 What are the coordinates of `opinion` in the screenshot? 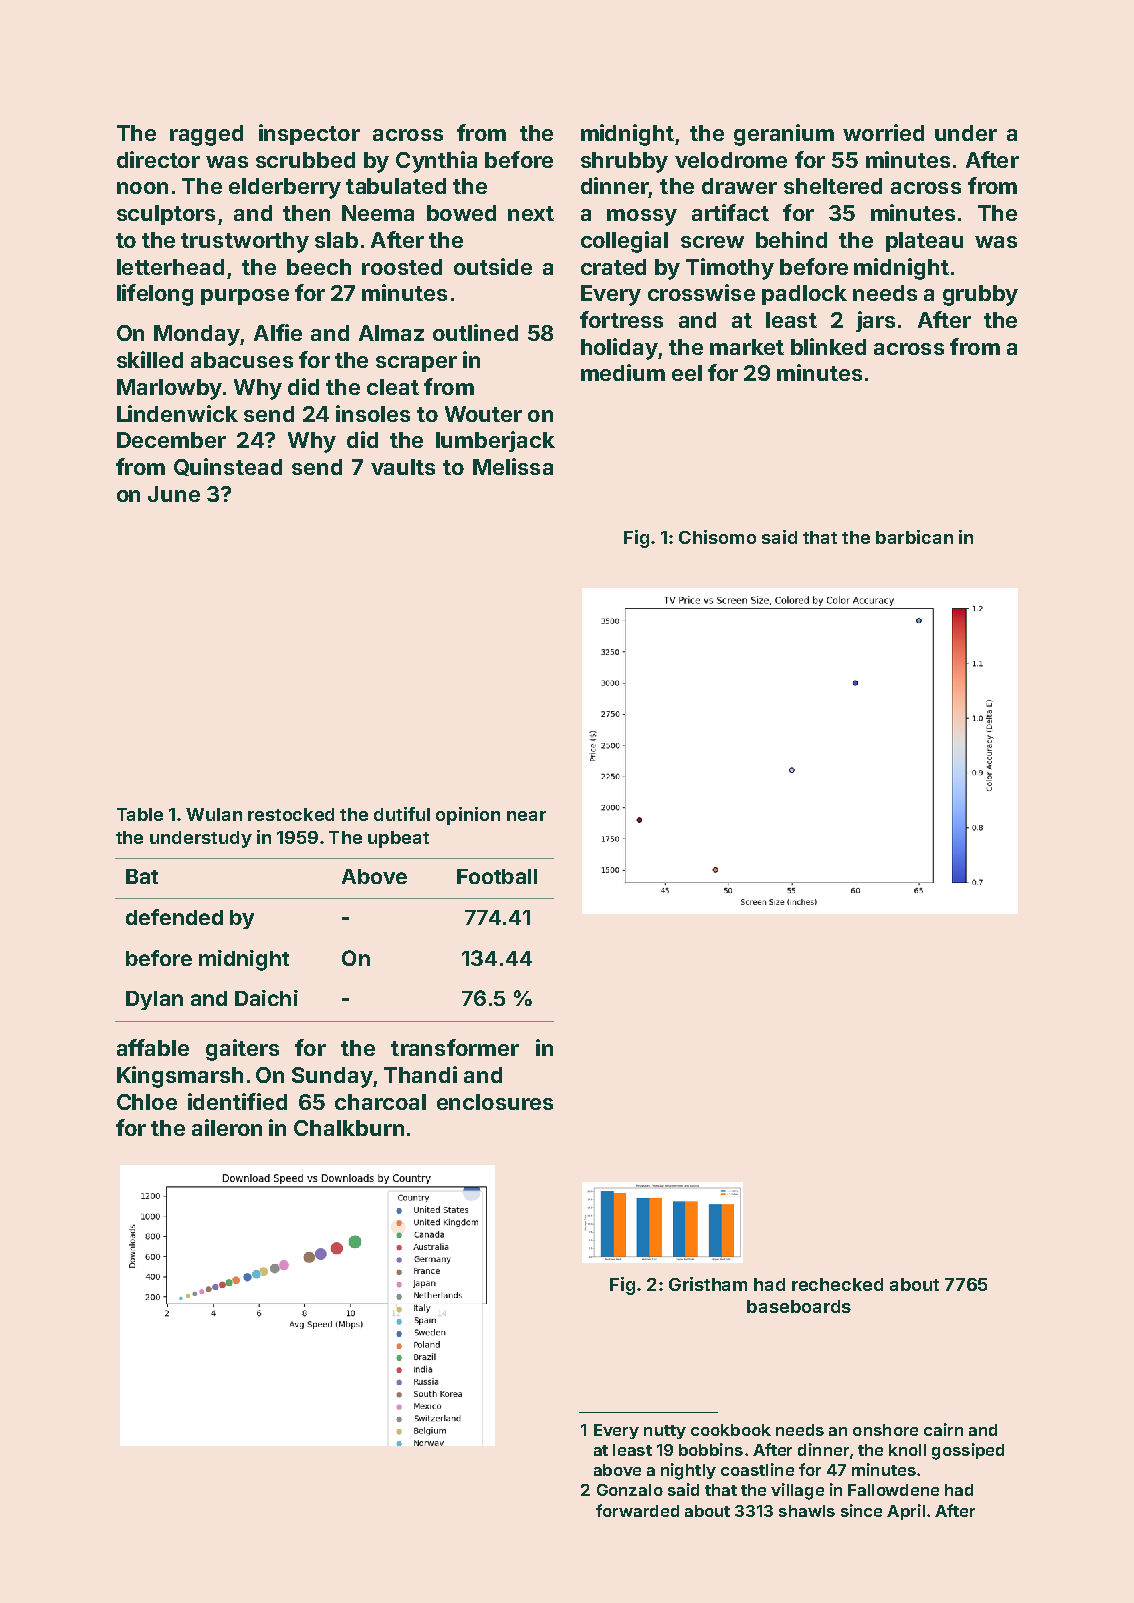 It's located at (468, 816).
